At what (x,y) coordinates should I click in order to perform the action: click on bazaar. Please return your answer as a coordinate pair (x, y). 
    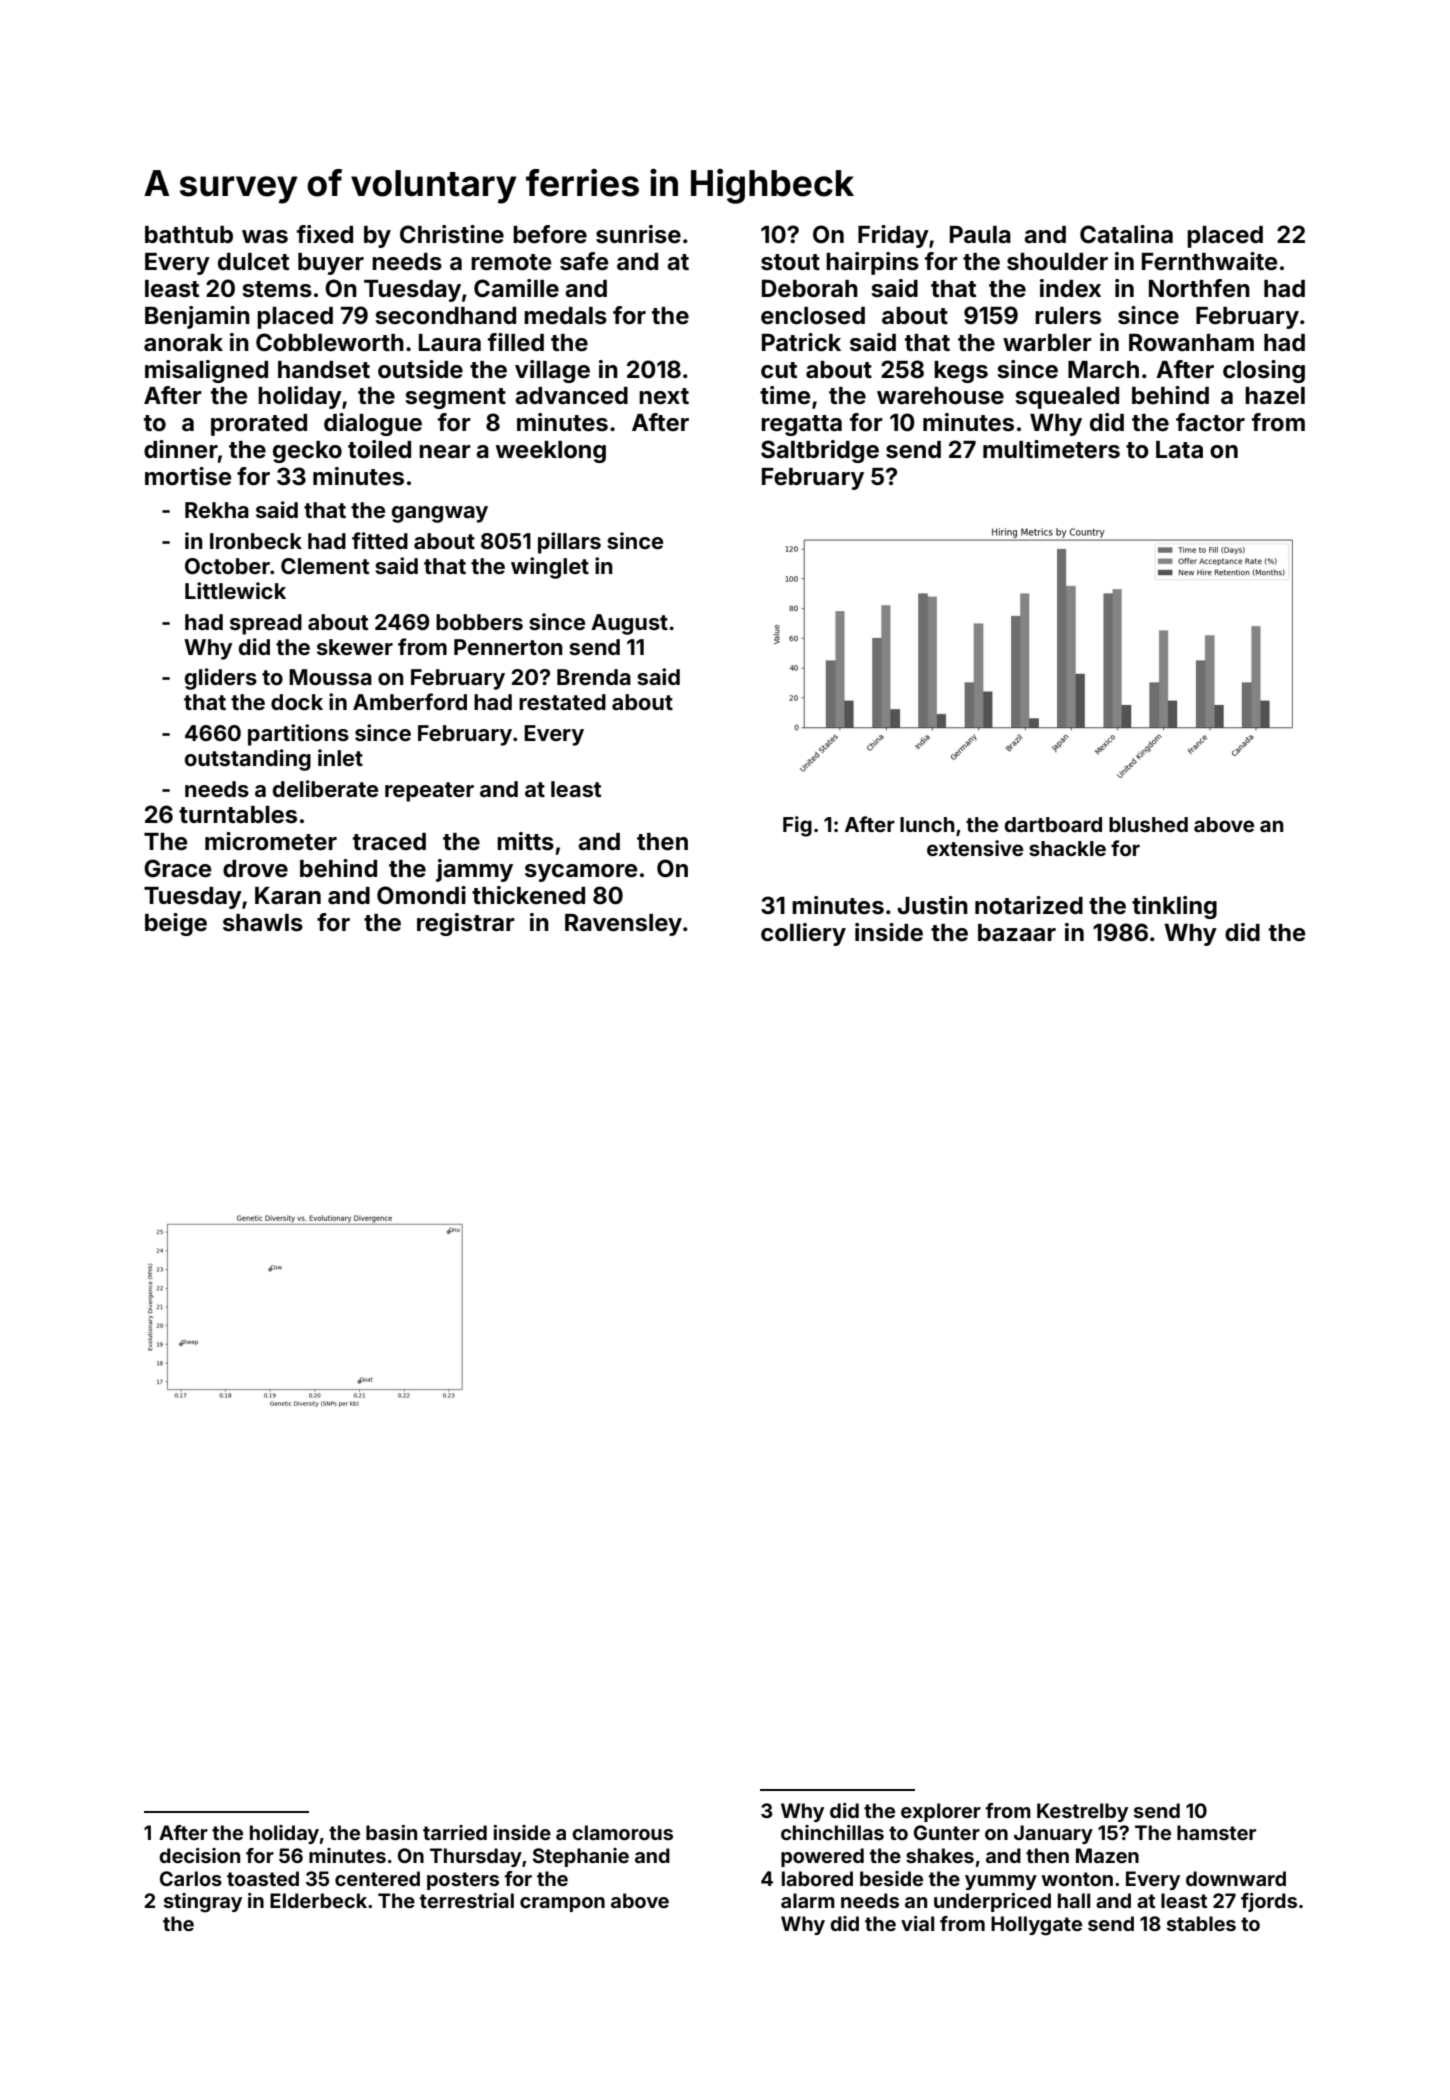
    Looking at the image, I should click on (1017, 932).
